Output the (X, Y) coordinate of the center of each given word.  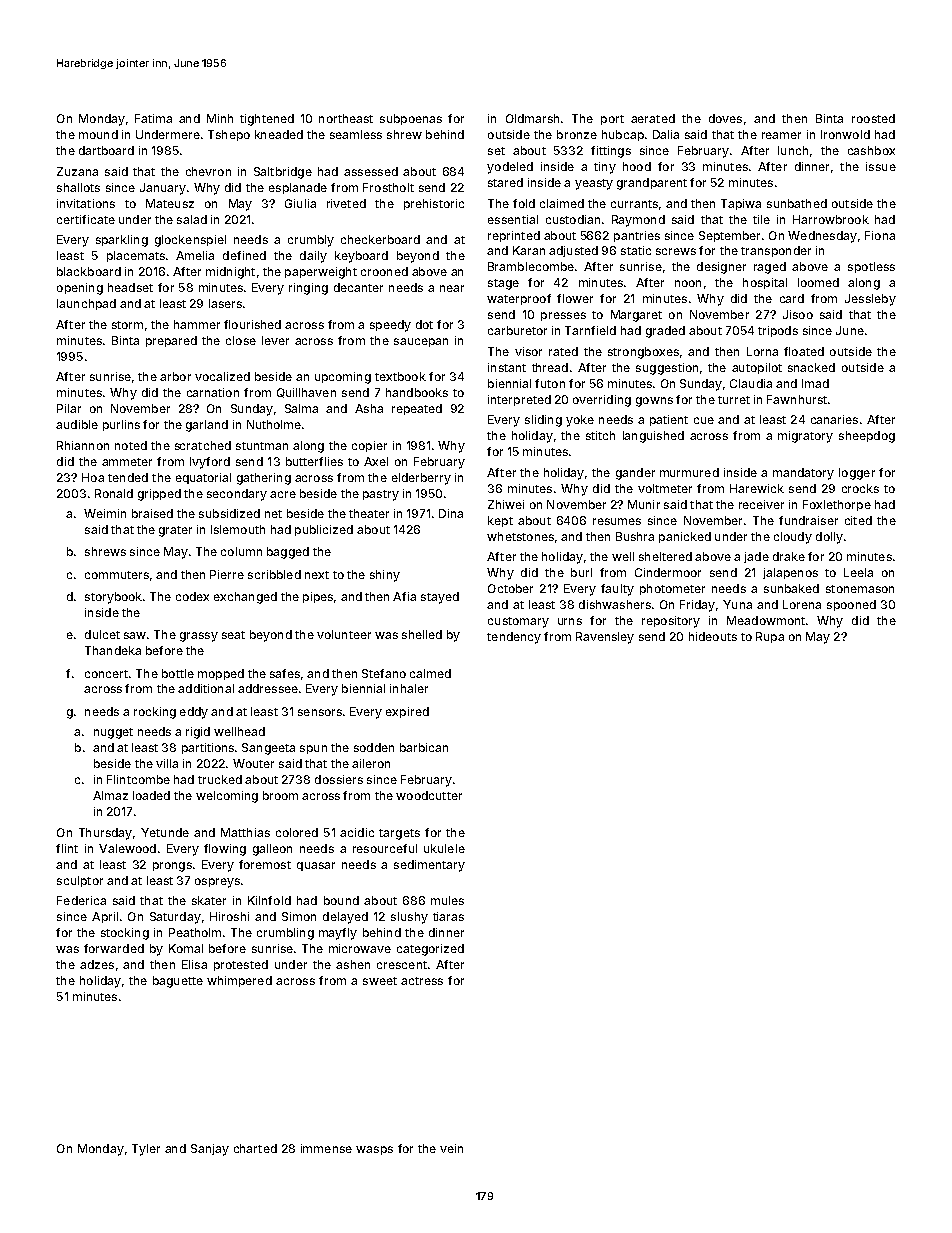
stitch (600, 435)
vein (451, 1148)
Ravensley (605, 638)
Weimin (105, 513)
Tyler (146, 1150)
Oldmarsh (532, 118)
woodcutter (429, 795)
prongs (172, 867)
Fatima (153, 118)
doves (725, 118)
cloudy (793, 538)
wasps (374, 1150)
